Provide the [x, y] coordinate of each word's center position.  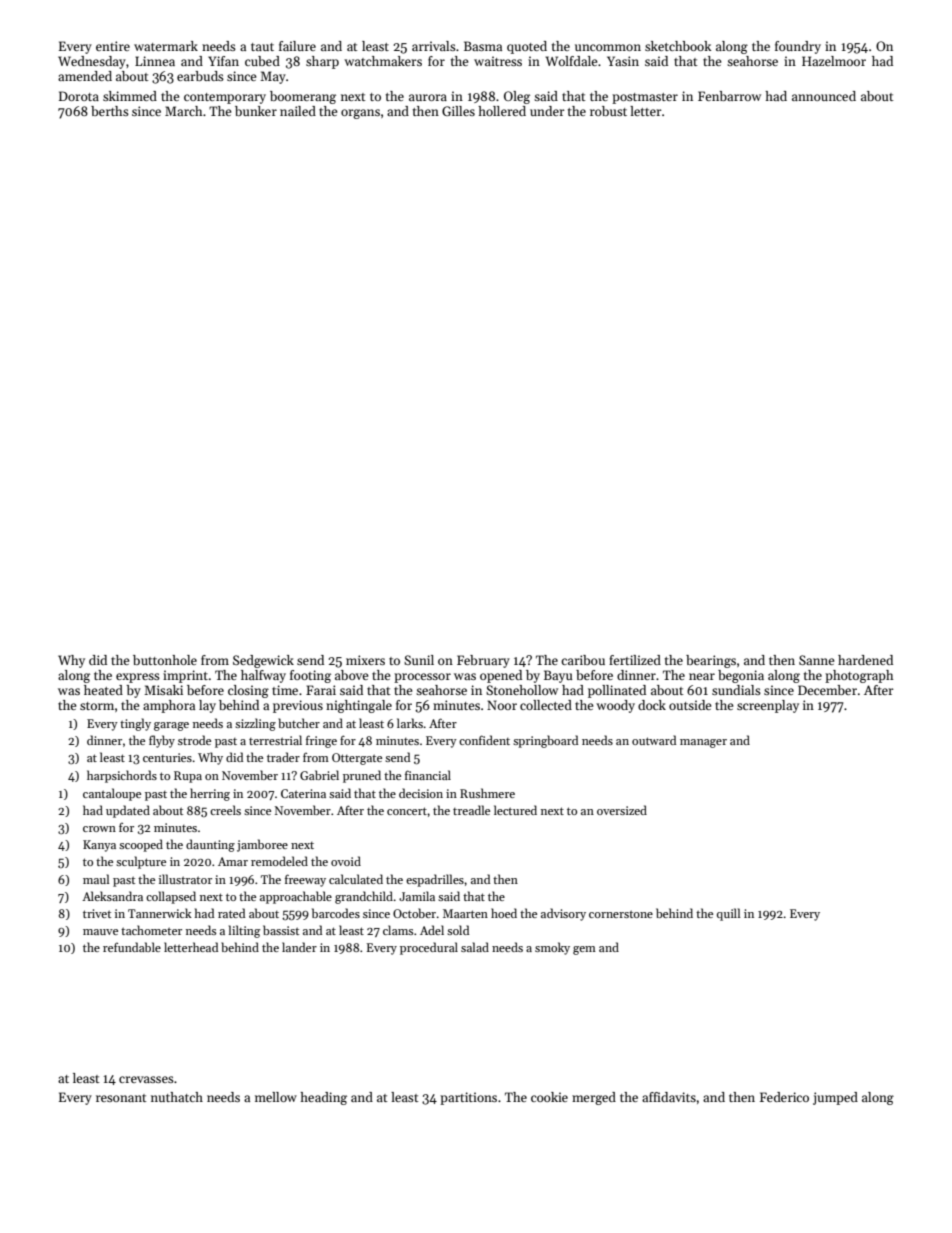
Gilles [458, 111]
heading [323, 1098]
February [483, 661]
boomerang [303, 97]
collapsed [171, 897]
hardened [865, 660]
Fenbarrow [729, 96]
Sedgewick [263, 661]
